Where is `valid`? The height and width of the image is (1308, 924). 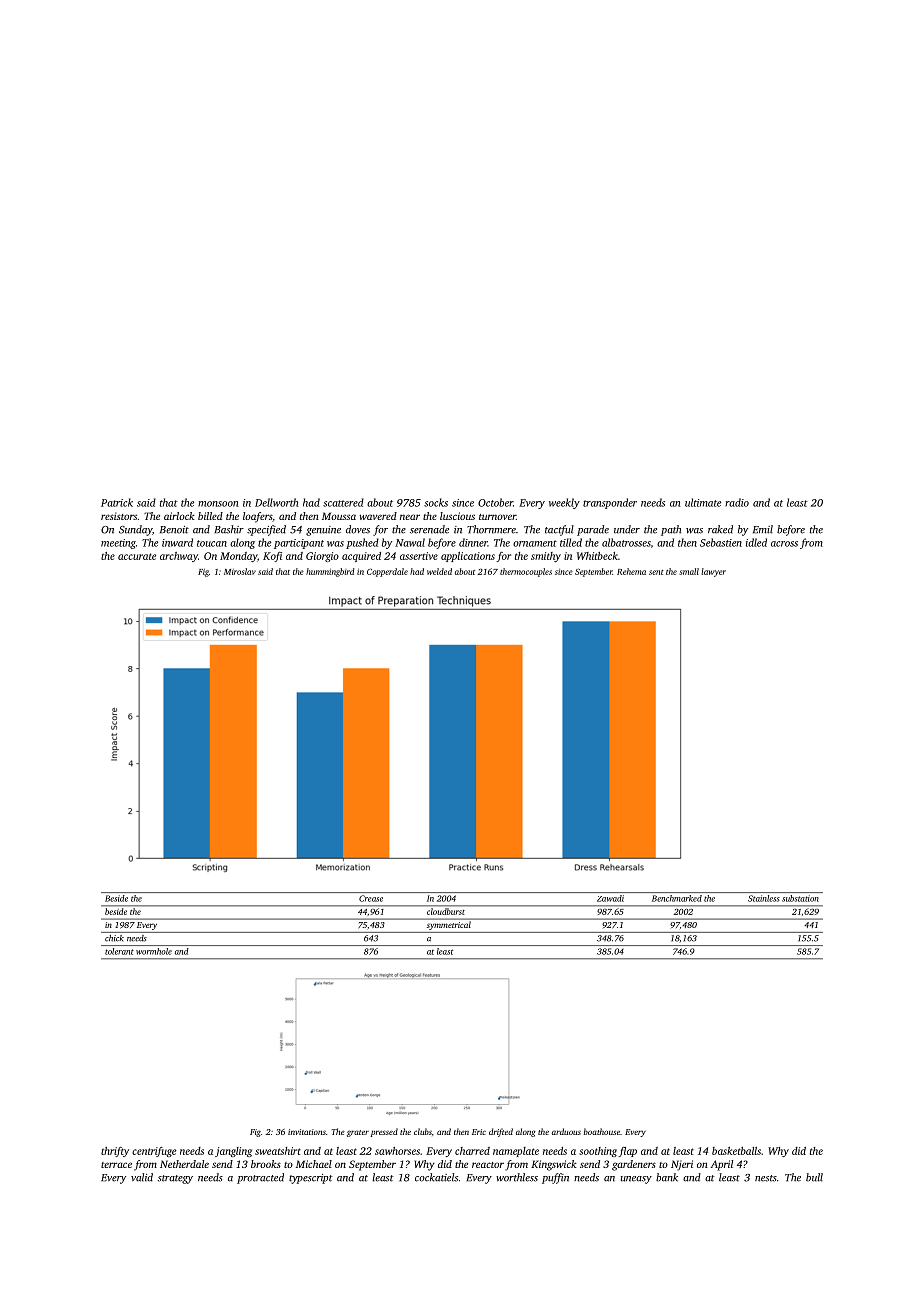 valid is located at coordinates (142, 1177).
